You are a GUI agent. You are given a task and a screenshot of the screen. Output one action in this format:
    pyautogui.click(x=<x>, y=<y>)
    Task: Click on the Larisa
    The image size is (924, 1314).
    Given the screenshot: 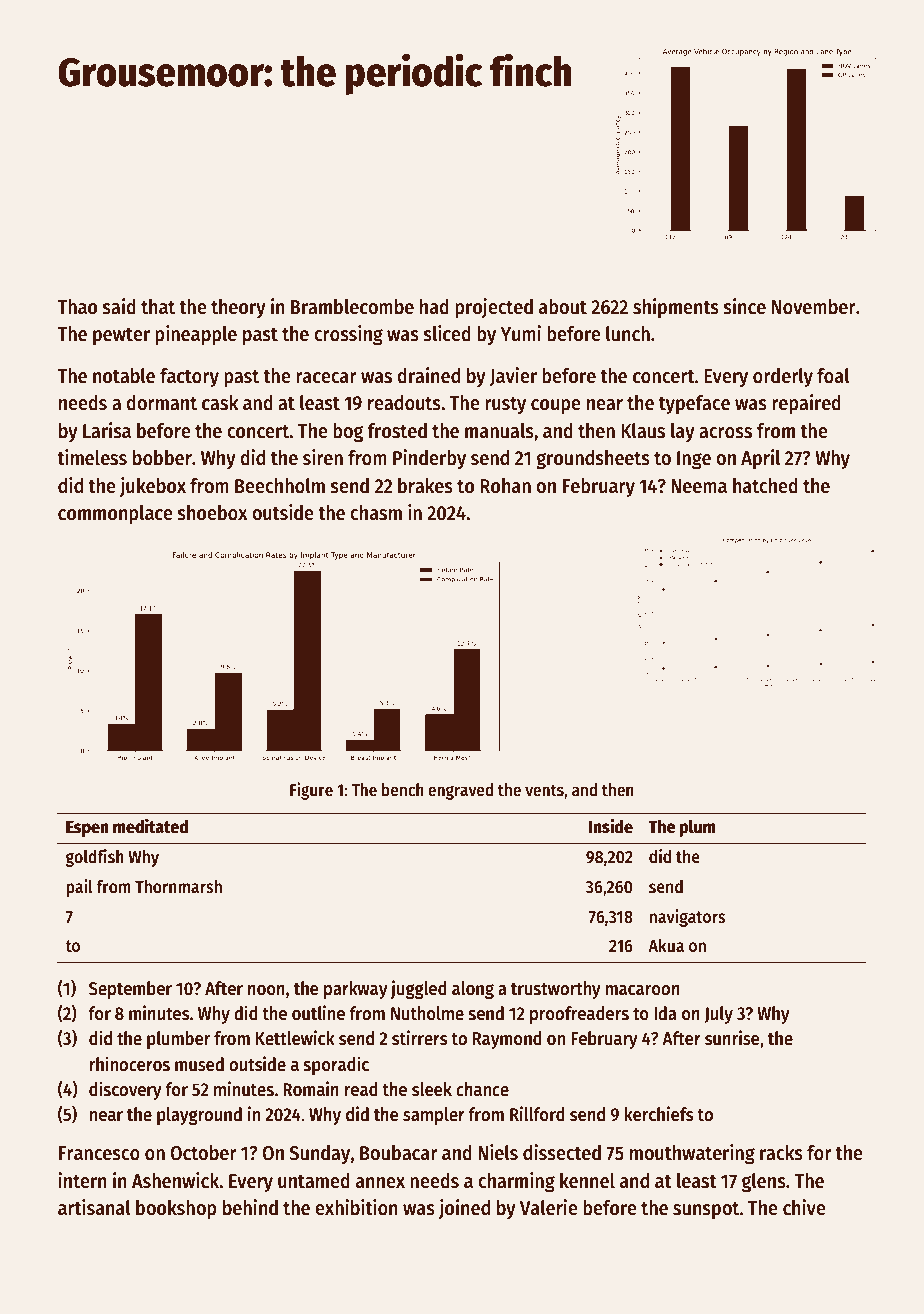 What is the action you would take?
    pyautogui.click(x=107, y=430)
